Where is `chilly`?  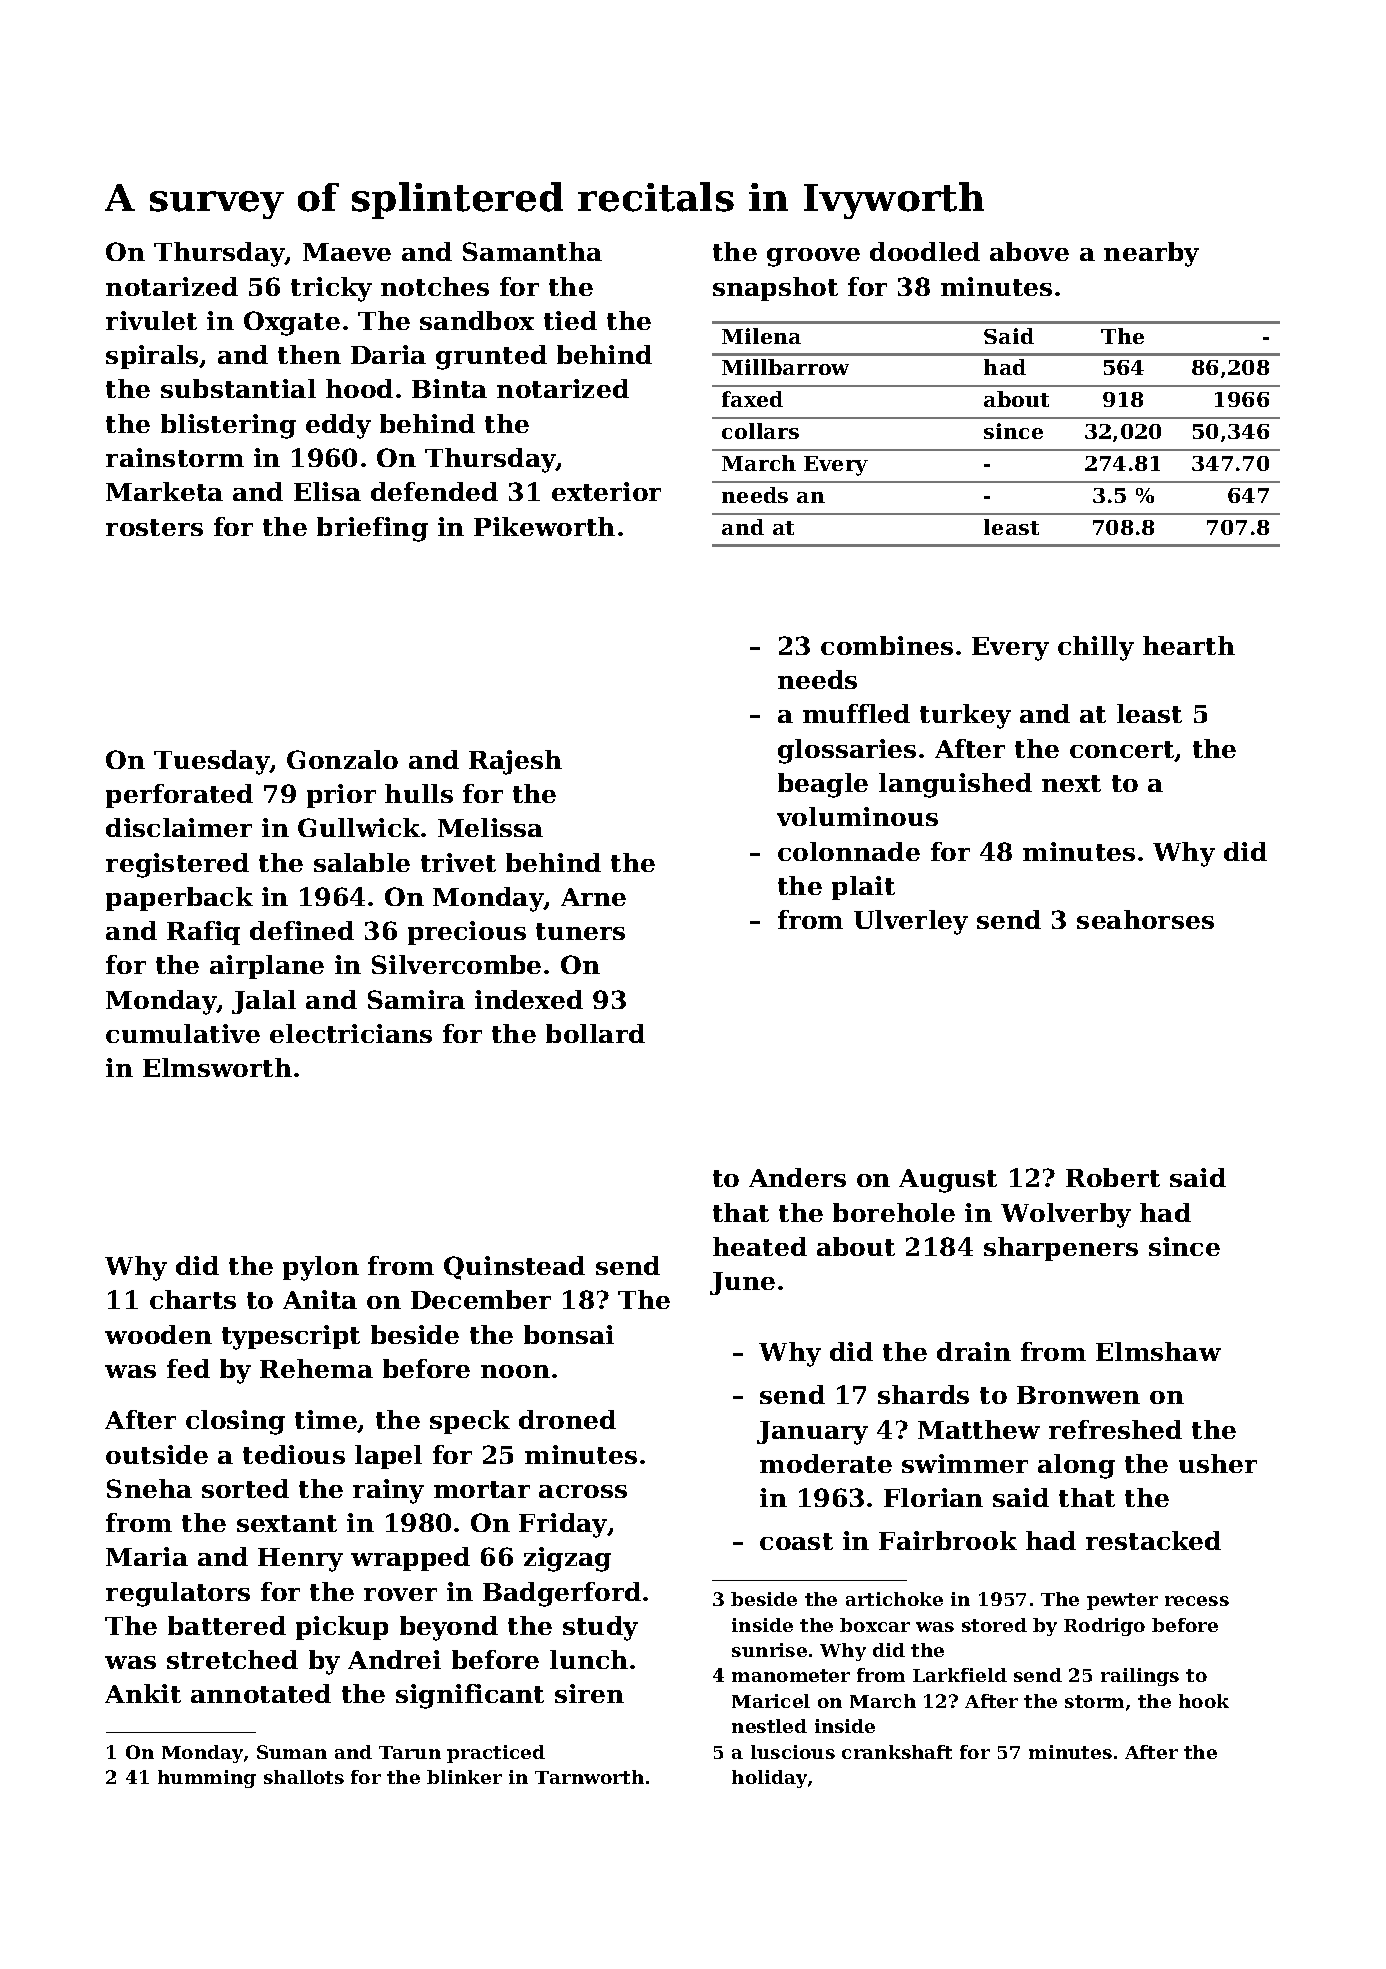
chilly is located at coordinates (1096, 648).
